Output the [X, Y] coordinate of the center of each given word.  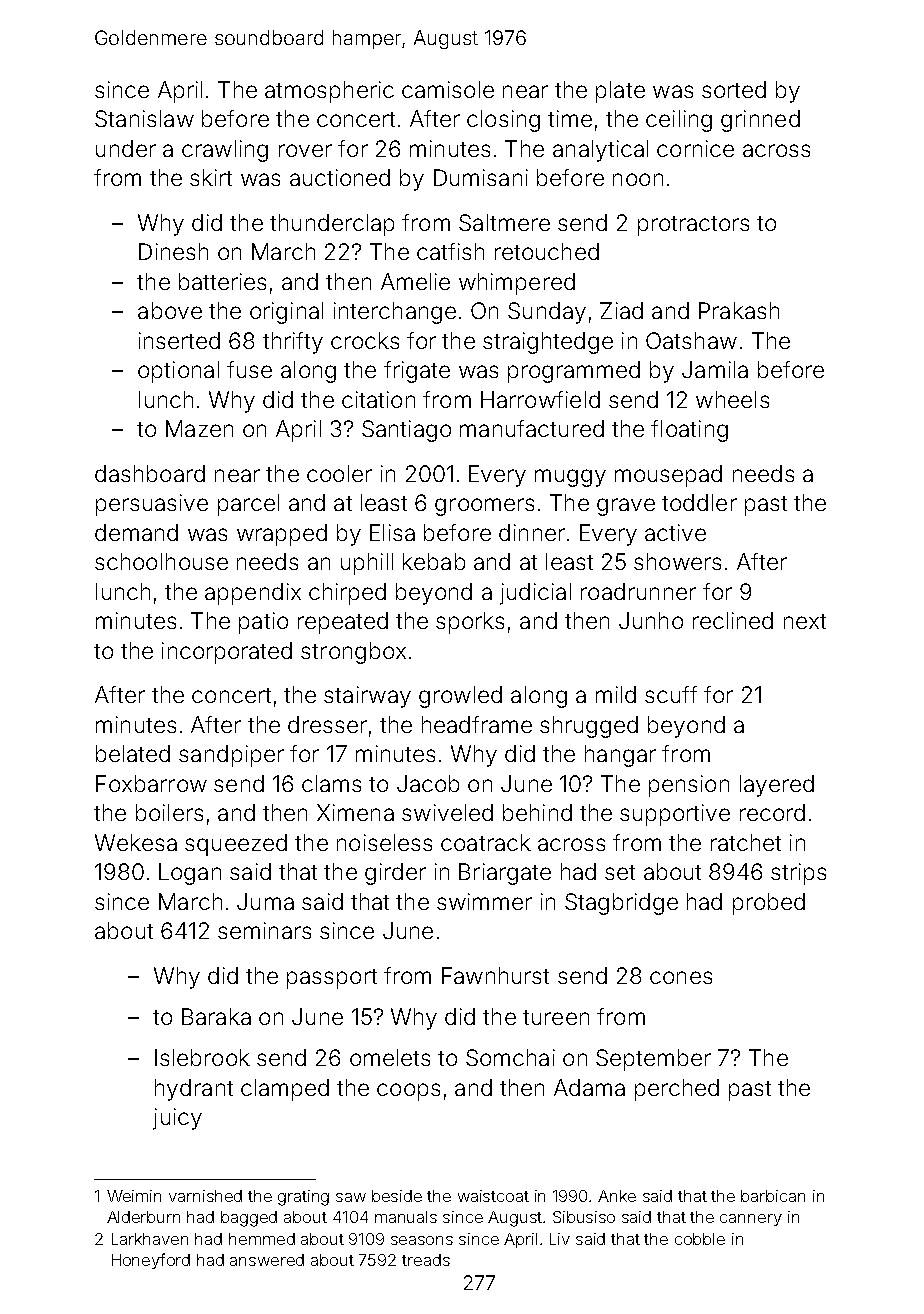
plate [620, 92]
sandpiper [231, 756]
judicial [535, 594]
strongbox [353, 653]
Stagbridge [621, 904]
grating [303, 1198]
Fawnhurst [495, 975]
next [805, 621]
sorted [734, 89]
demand [136, 532]
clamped [285, 1090]
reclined [733, 620]
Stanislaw [144, 118]
